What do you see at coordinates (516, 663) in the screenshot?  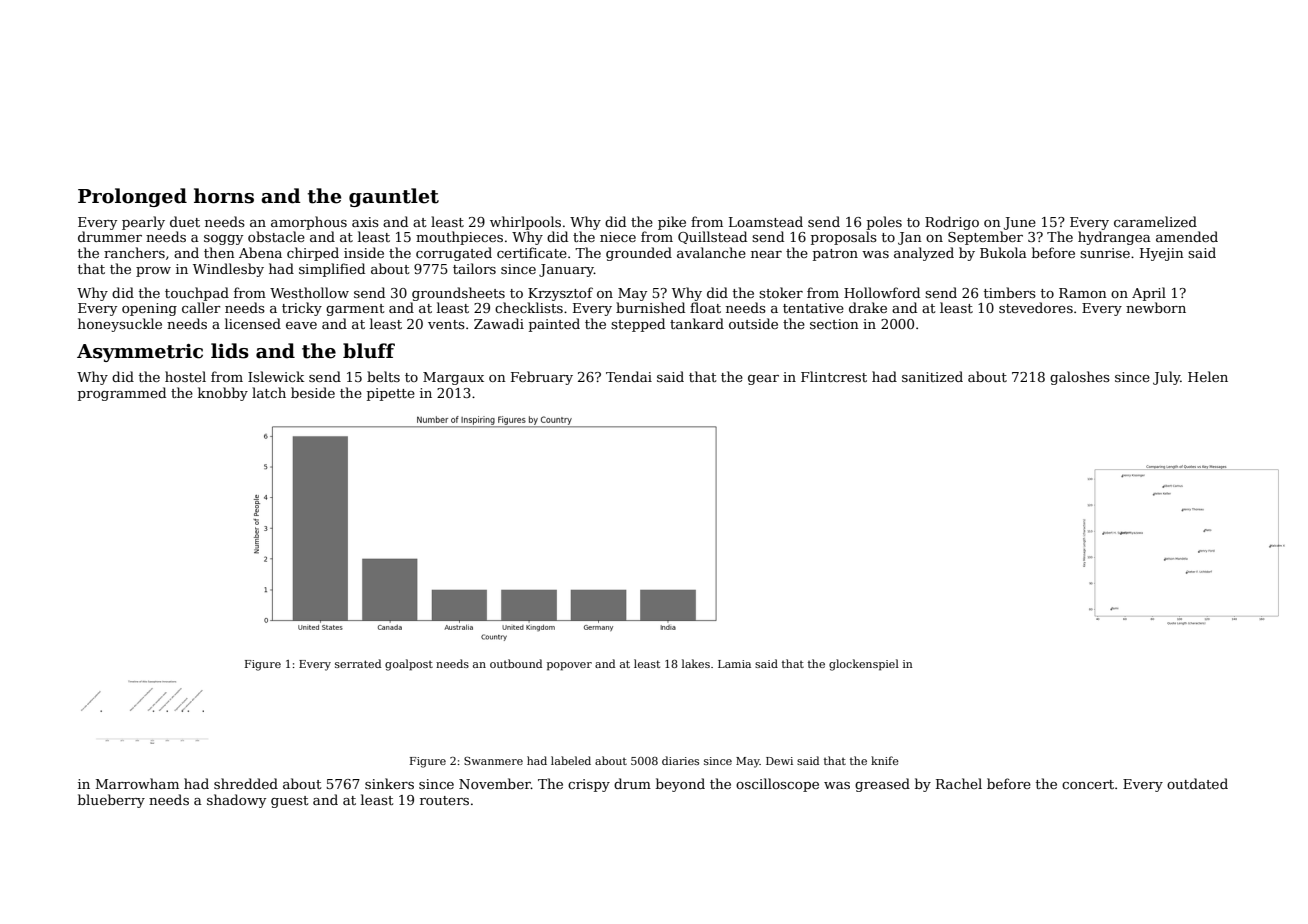 I see `outbound` at bounding box center [516, 663].
